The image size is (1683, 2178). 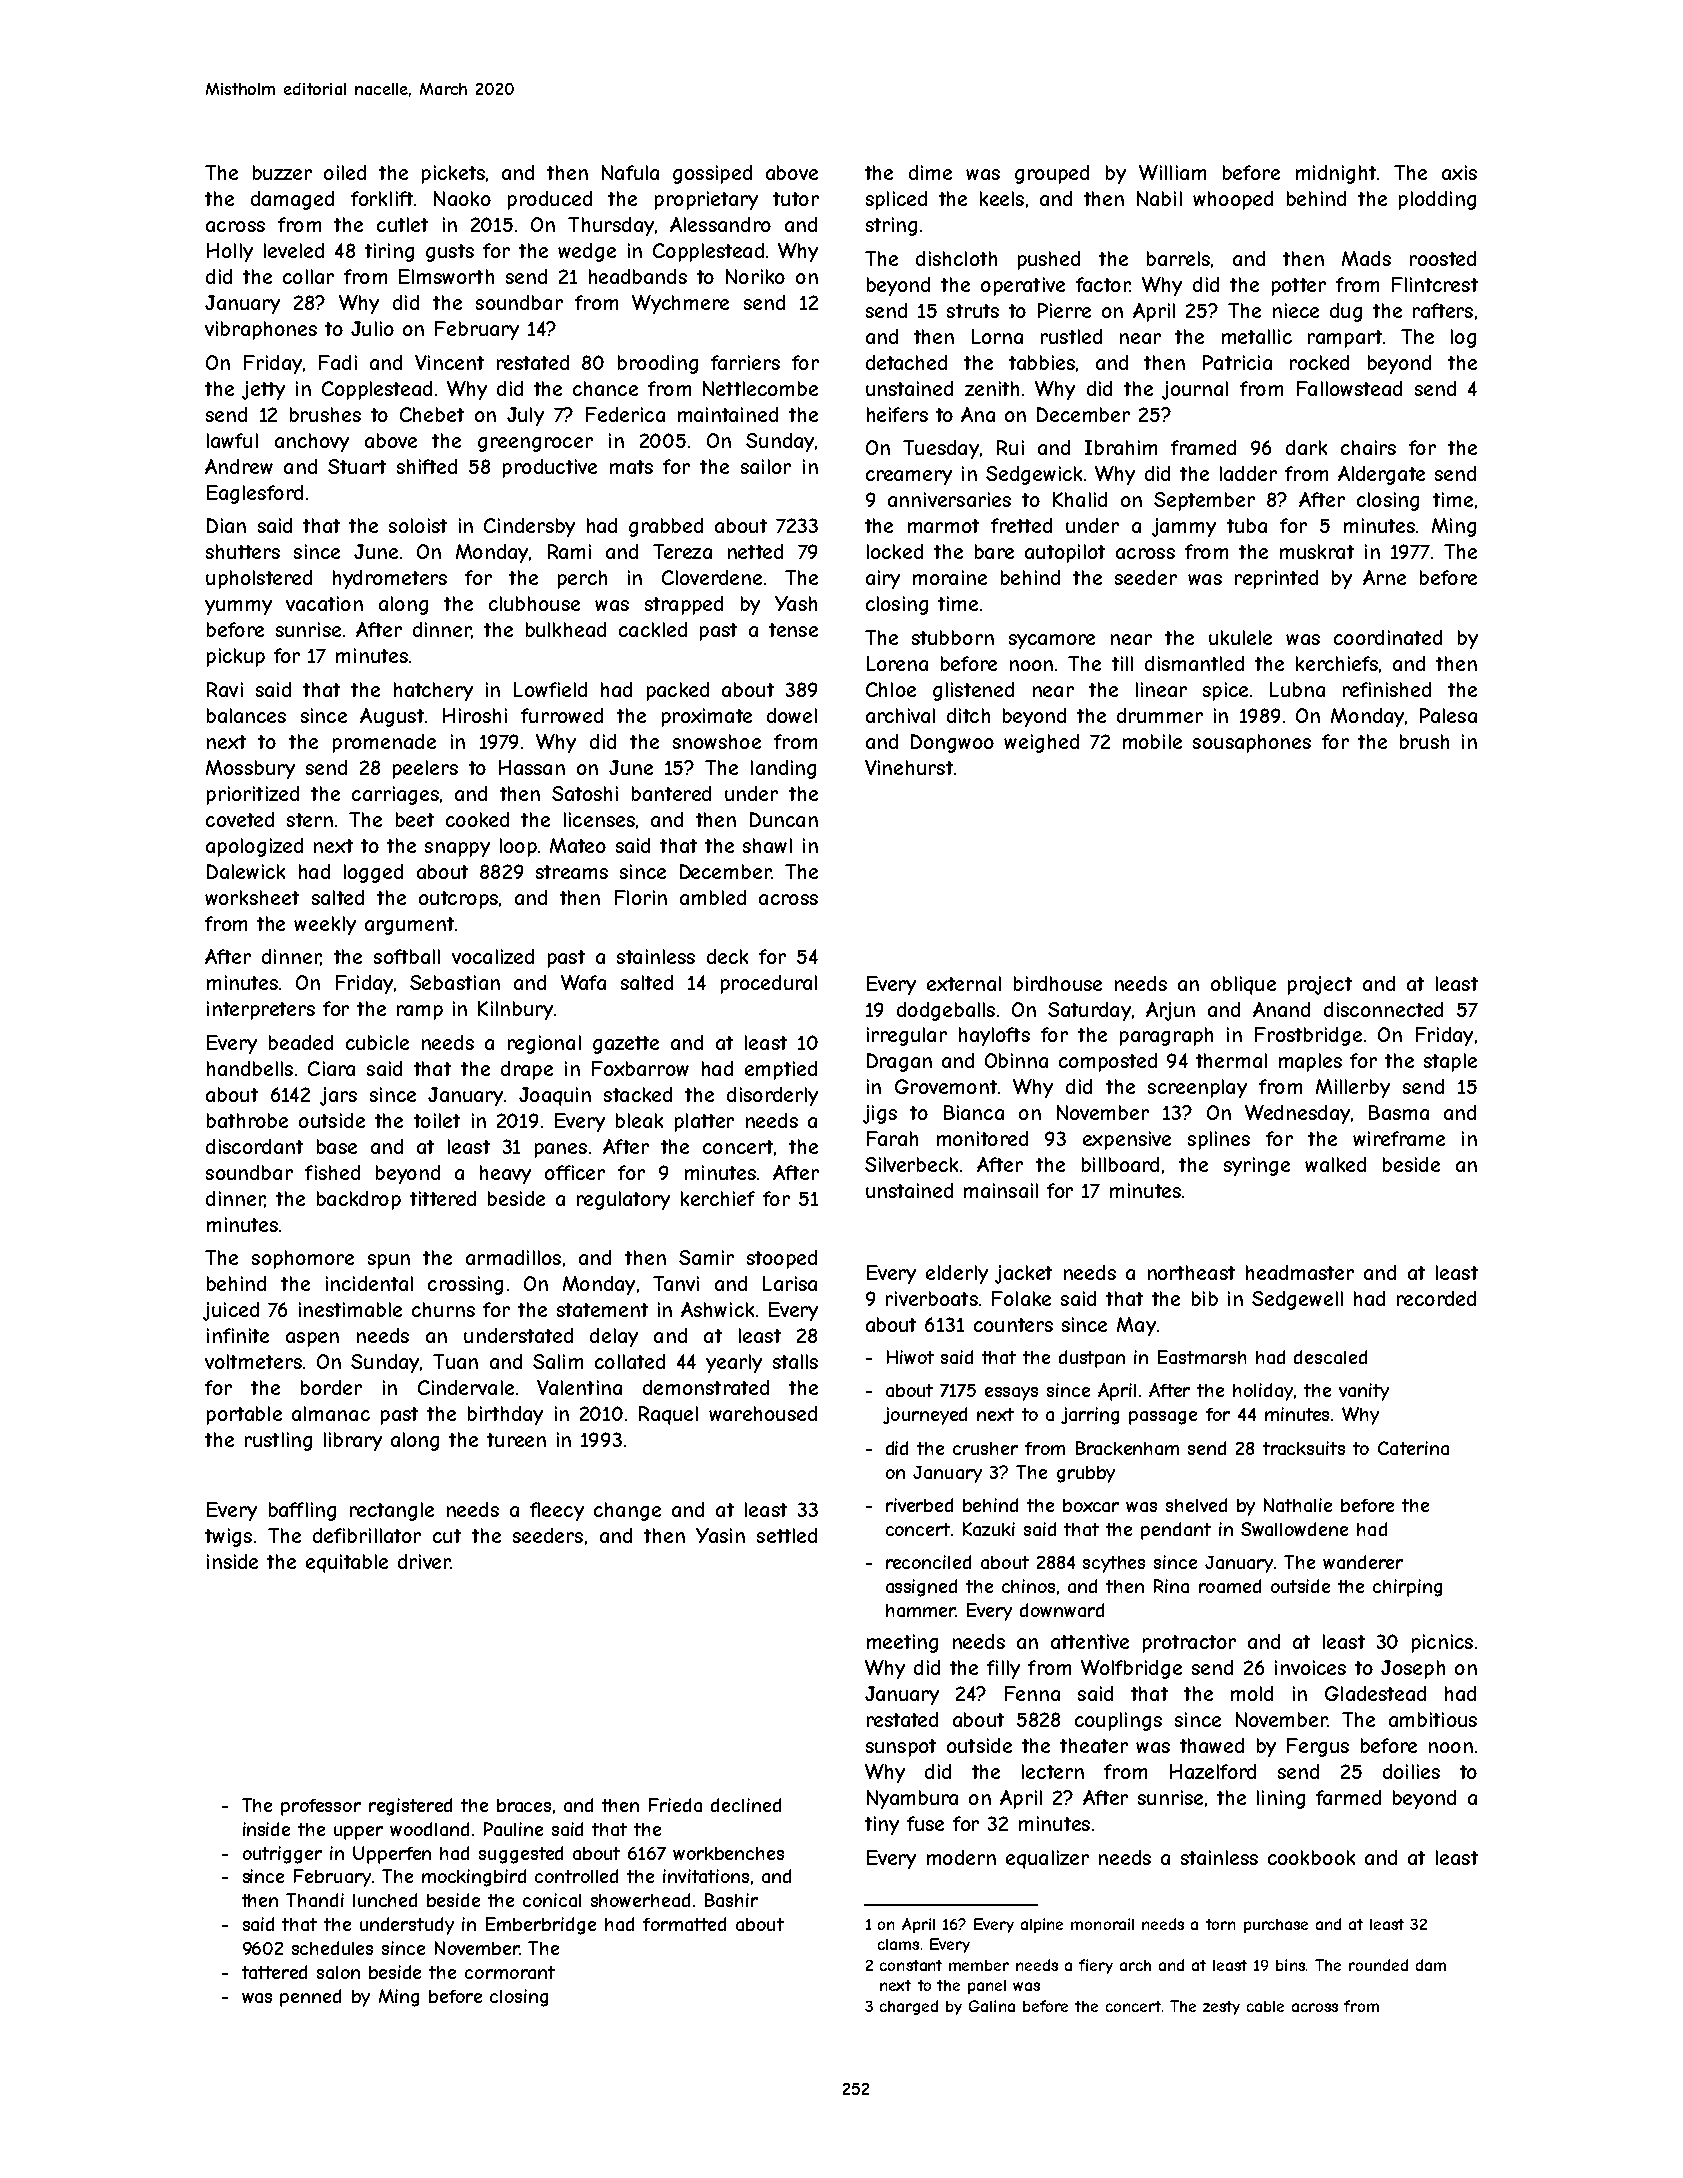 What do you see at coordinates (1383, 1009) in the screenshot?
I see `disconnected` at bounding box center [1383, 1009].
